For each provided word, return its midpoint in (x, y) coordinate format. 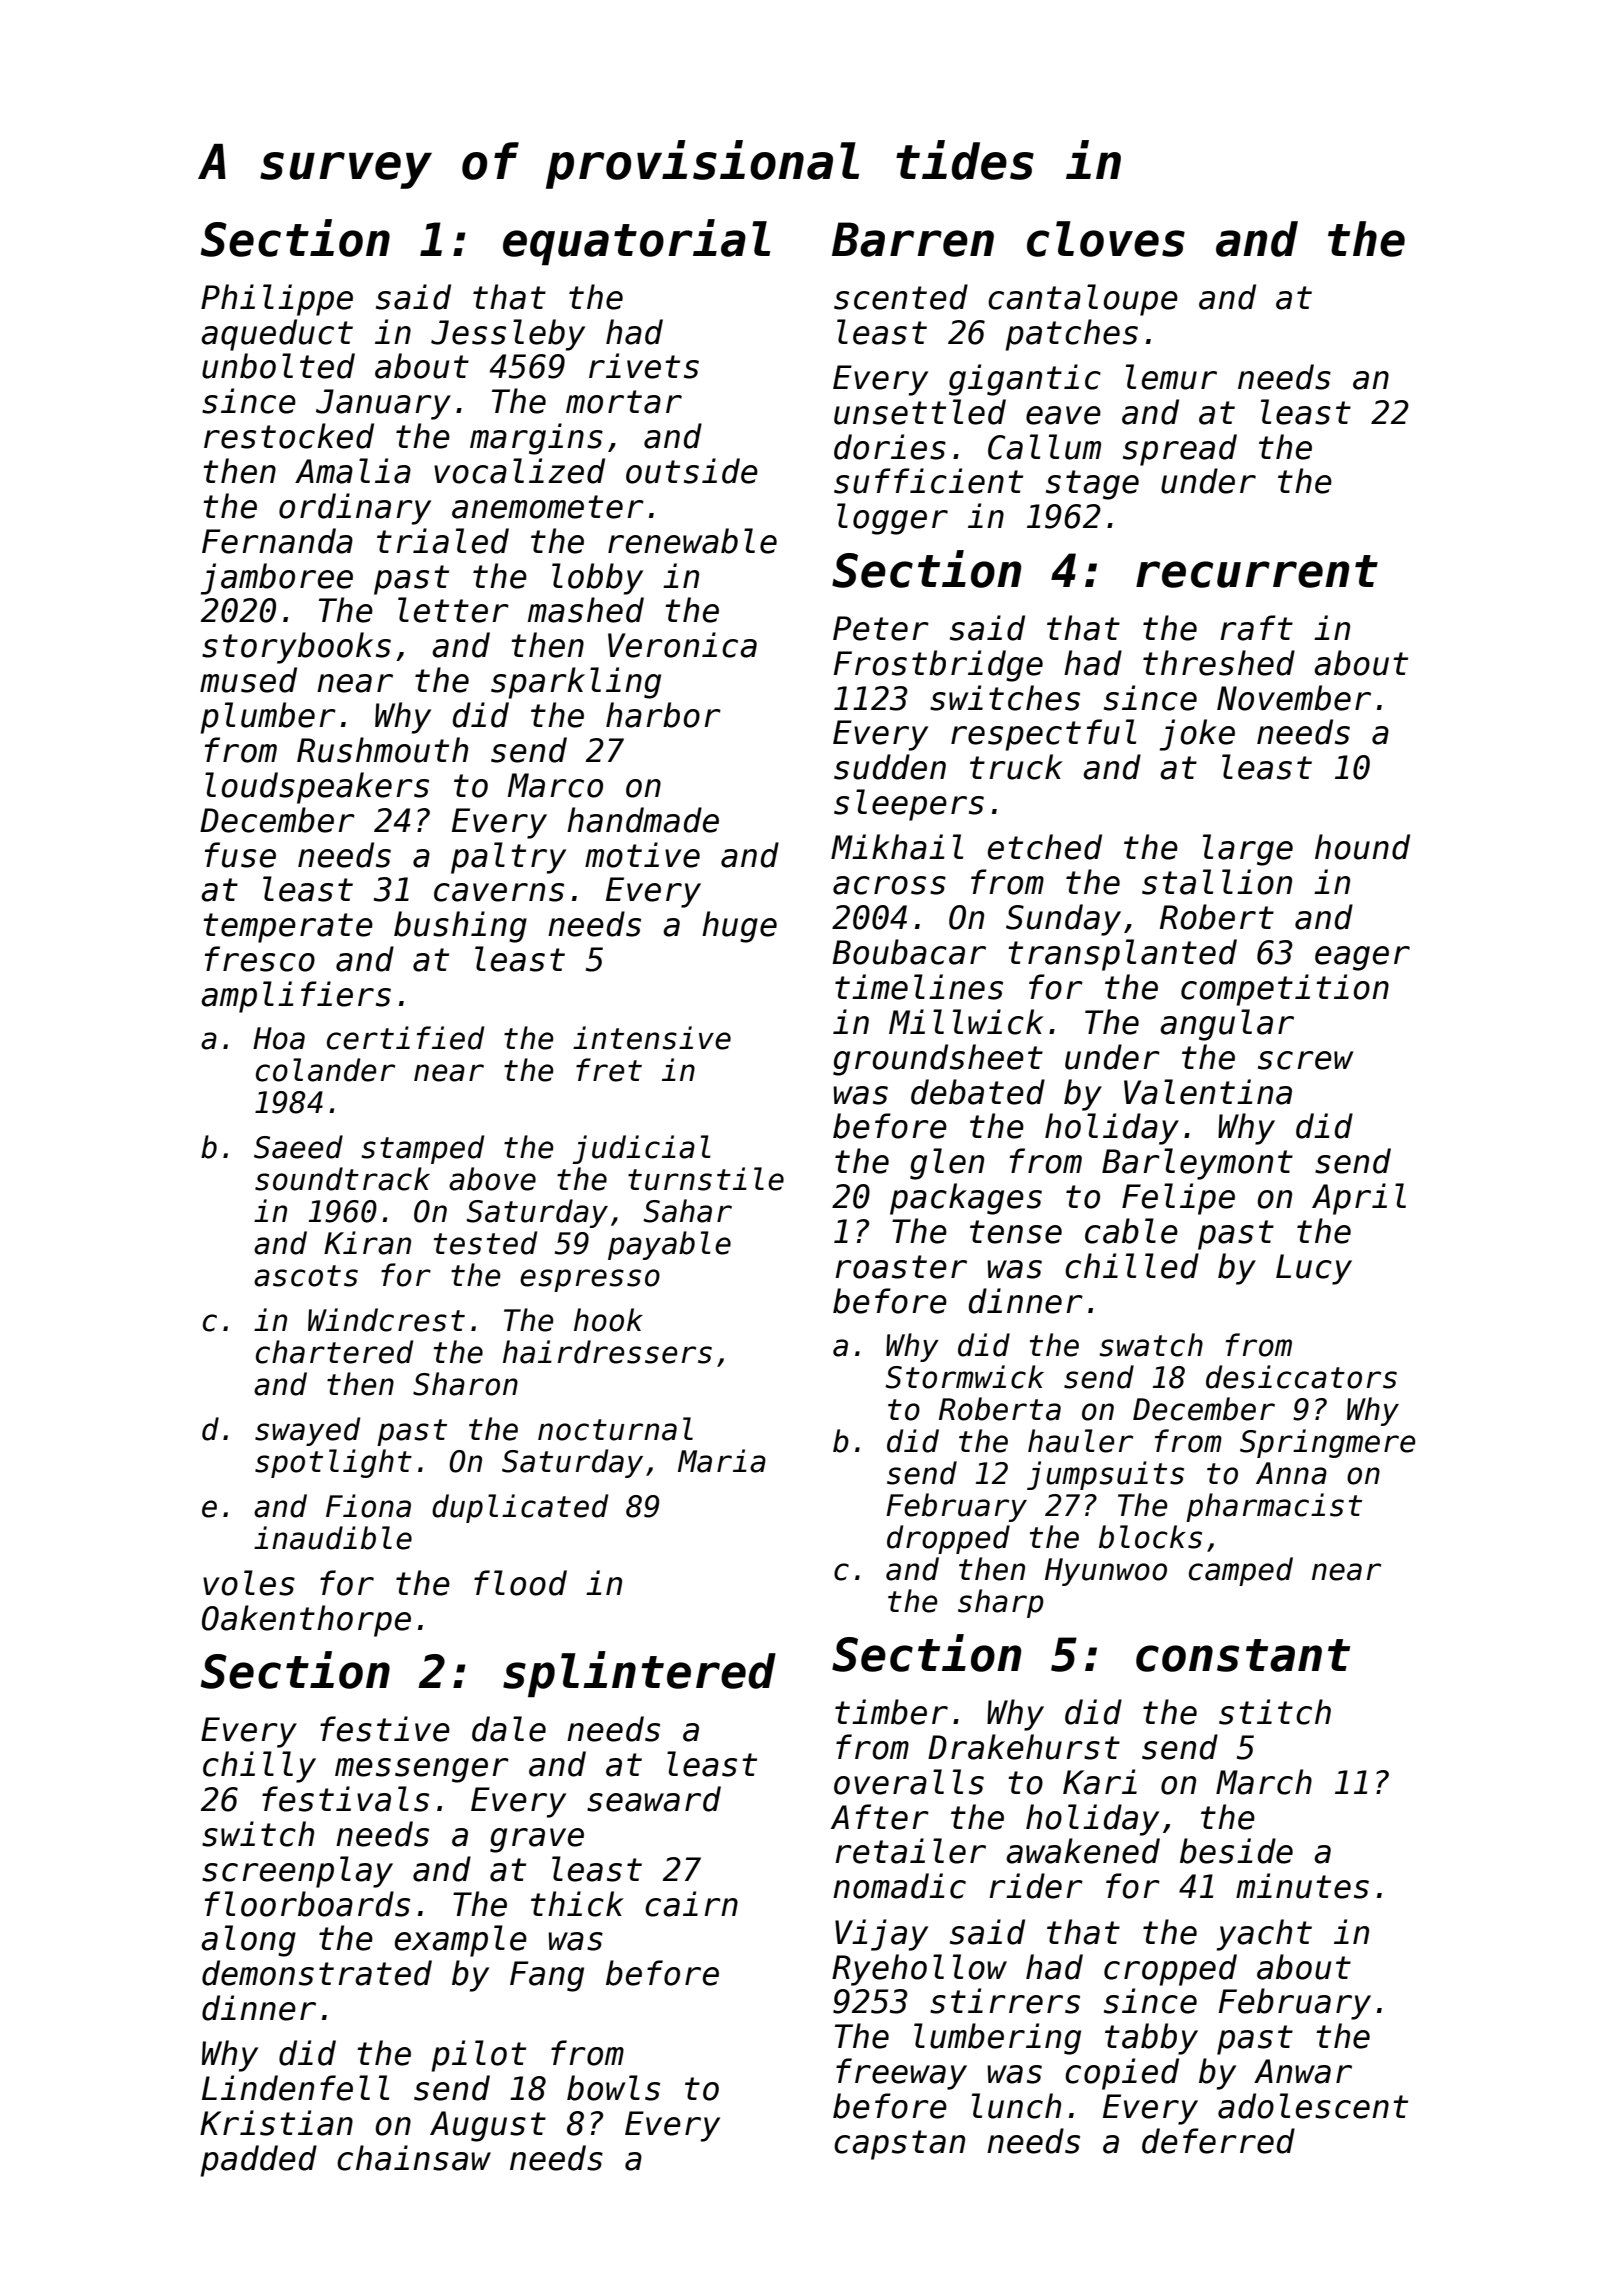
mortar (624, 402)
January (383, 404)
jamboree (277, 579)
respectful (1043, 735)
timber (891, 1712)
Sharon (465, 1384)
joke (1197, 735)
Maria (722, 1461)
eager (1362, 958)
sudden (890, 767)
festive (385, 1729)
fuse (240, 855)
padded (258, 2161)
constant (1243, 1655)
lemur (1171, 377)
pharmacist (1274, 1507)
